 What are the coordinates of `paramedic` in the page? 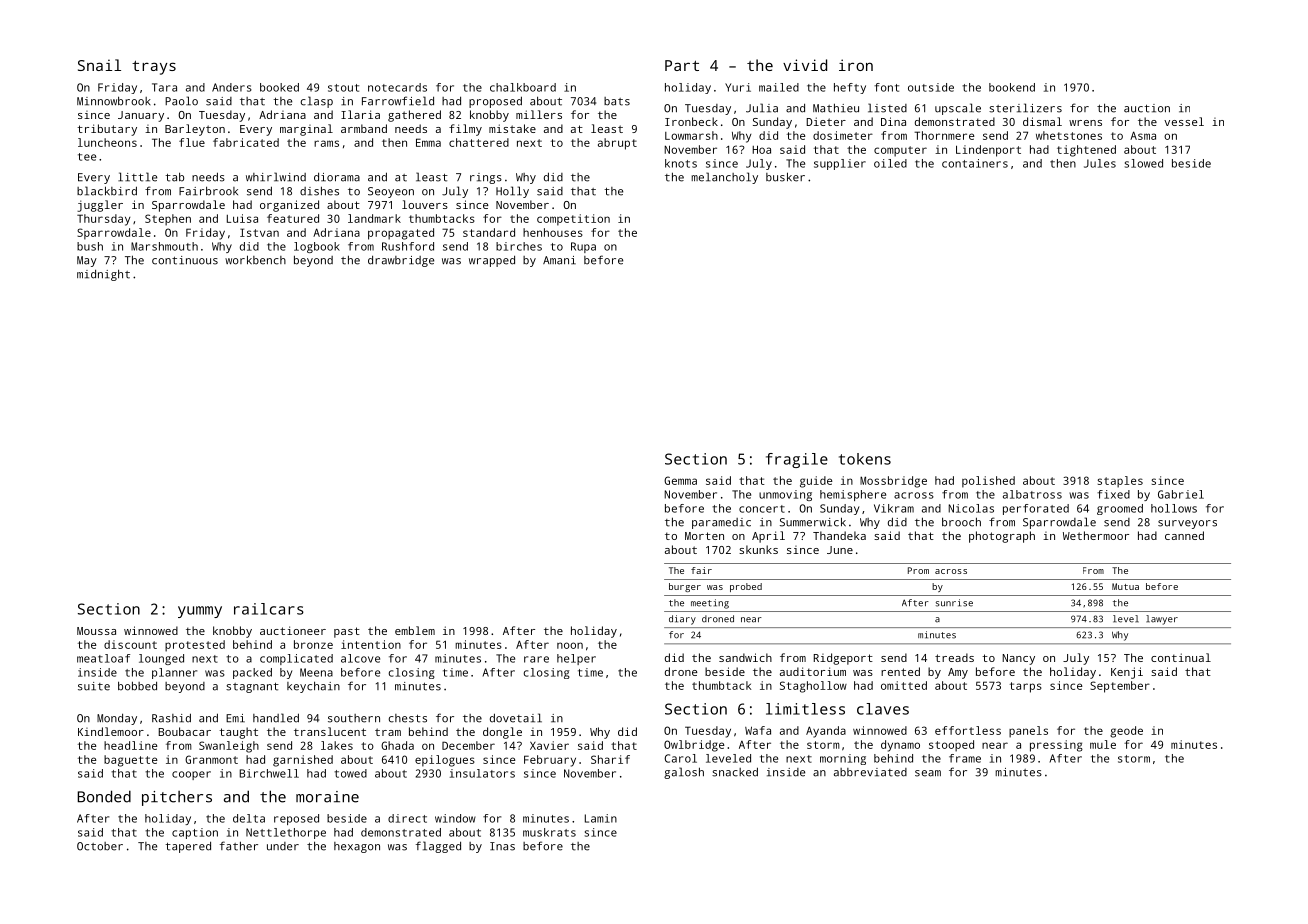 It's located at (721, 523).
